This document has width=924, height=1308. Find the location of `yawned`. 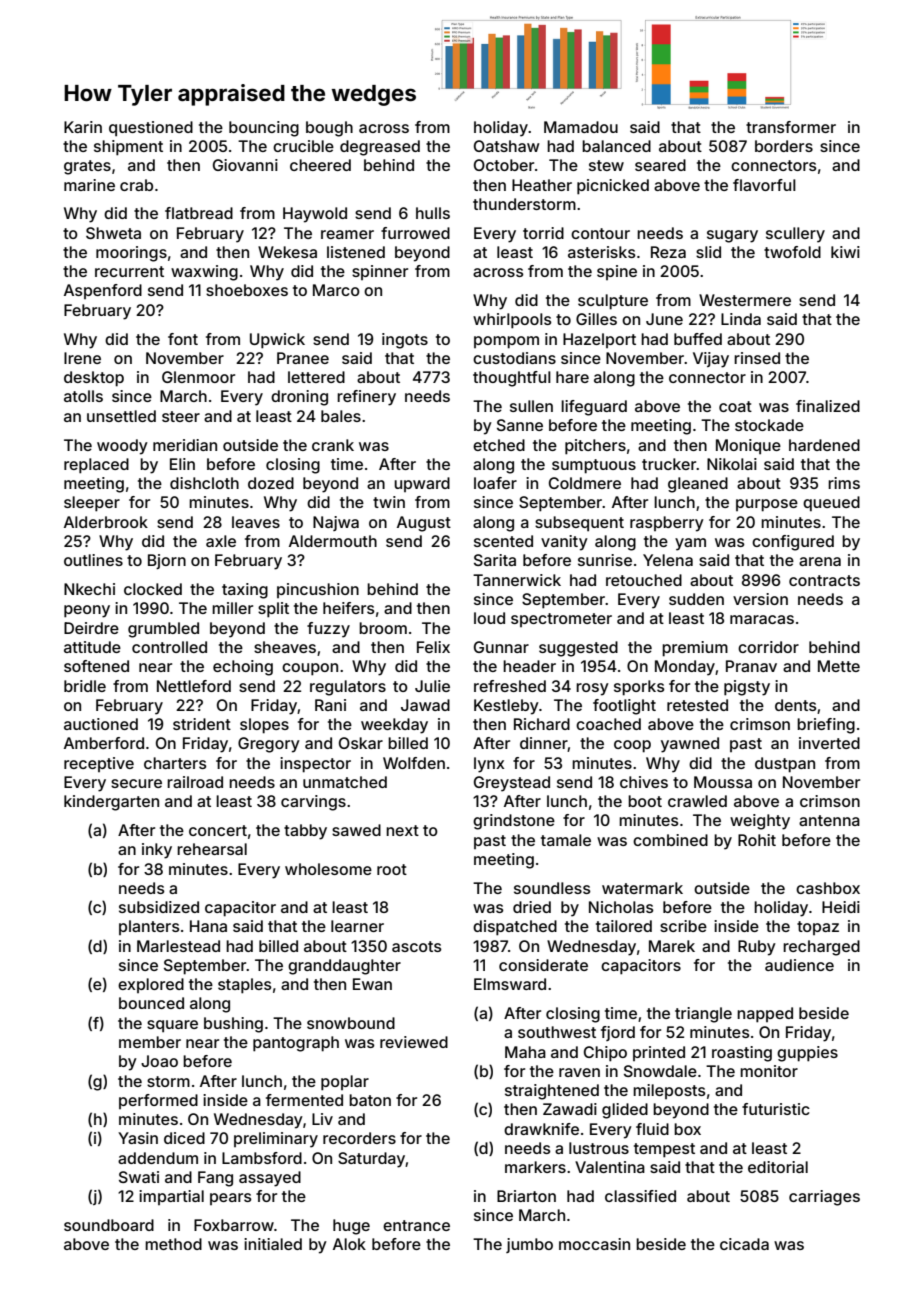

yawned is located at coordinates (690, 745).
